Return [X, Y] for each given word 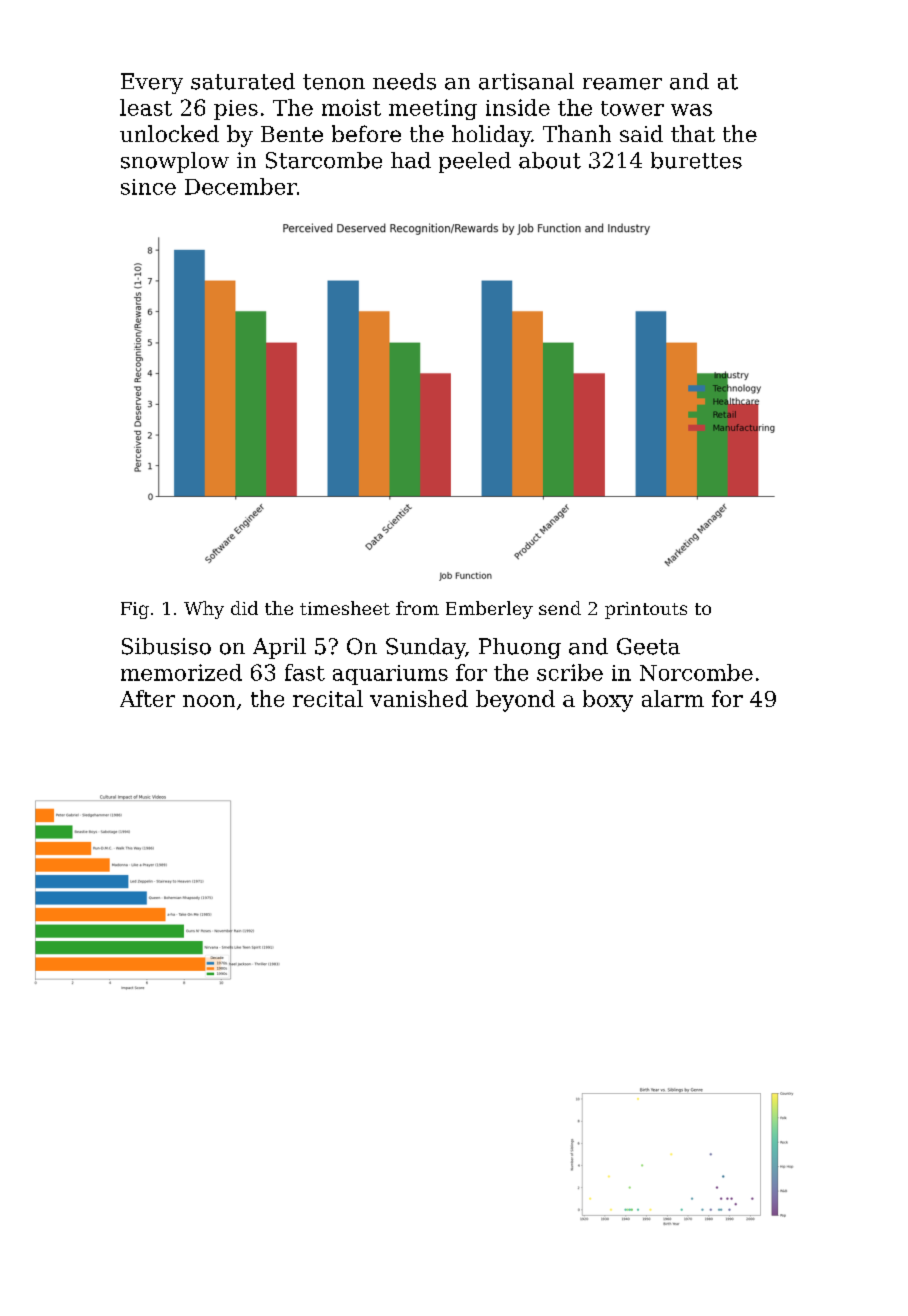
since [148, 187]
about [550, 160]
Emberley [489, 610]
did [244, 608]
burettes [696, 160]
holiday [491, 136]
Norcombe [696, 672]
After [147, 698]
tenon [334, 82]
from [417, 608]
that [693, 133]
